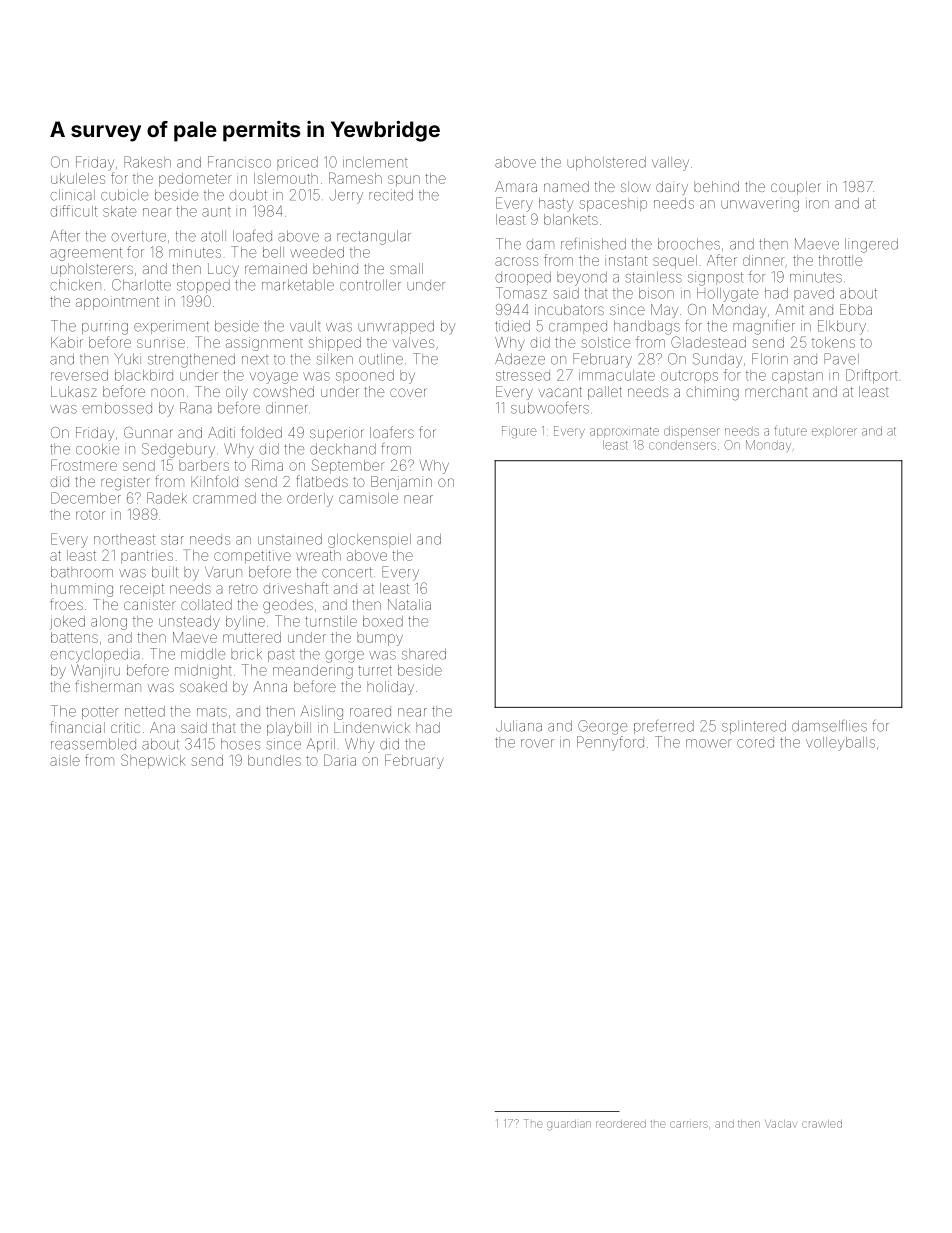 The image size is (952, 1233). What do you see at coordinates (65, 760) in the image?
I see `aisle` at bounding box center [65, 760].
